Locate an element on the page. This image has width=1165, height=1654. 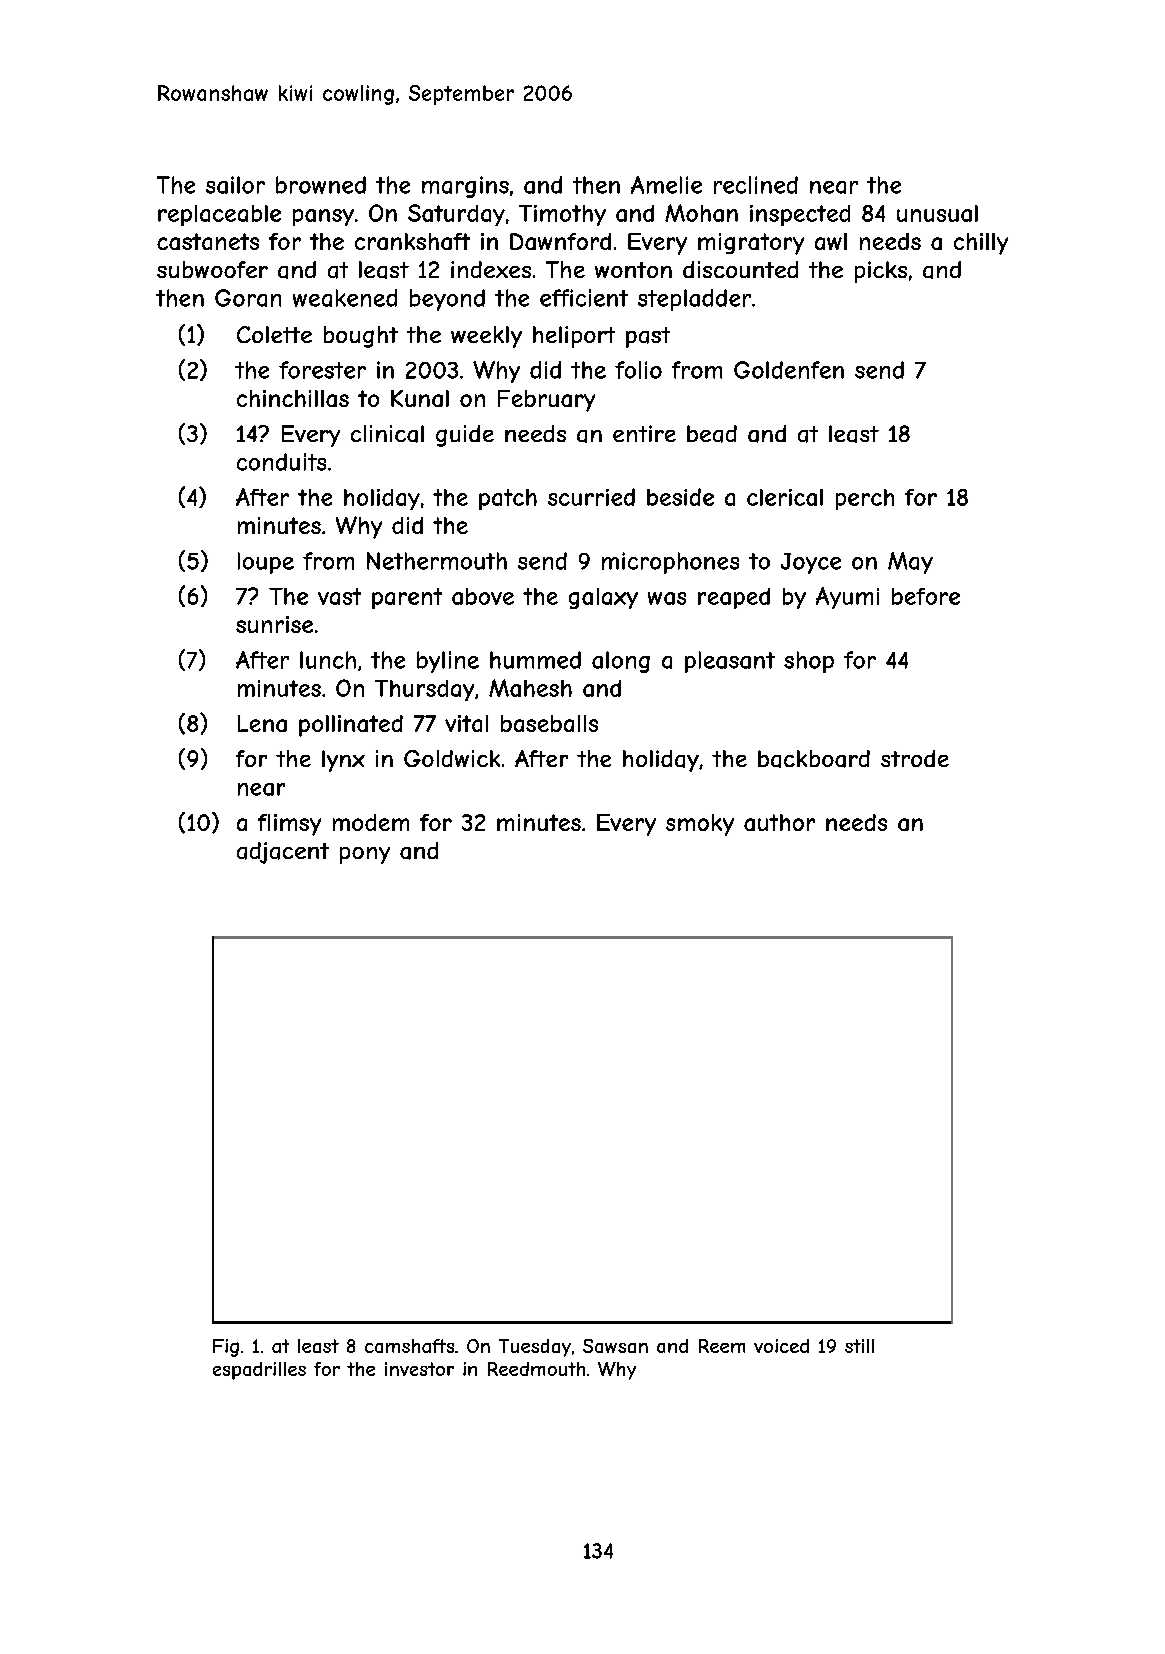
adjacent is located at coordinates (283, 853).
